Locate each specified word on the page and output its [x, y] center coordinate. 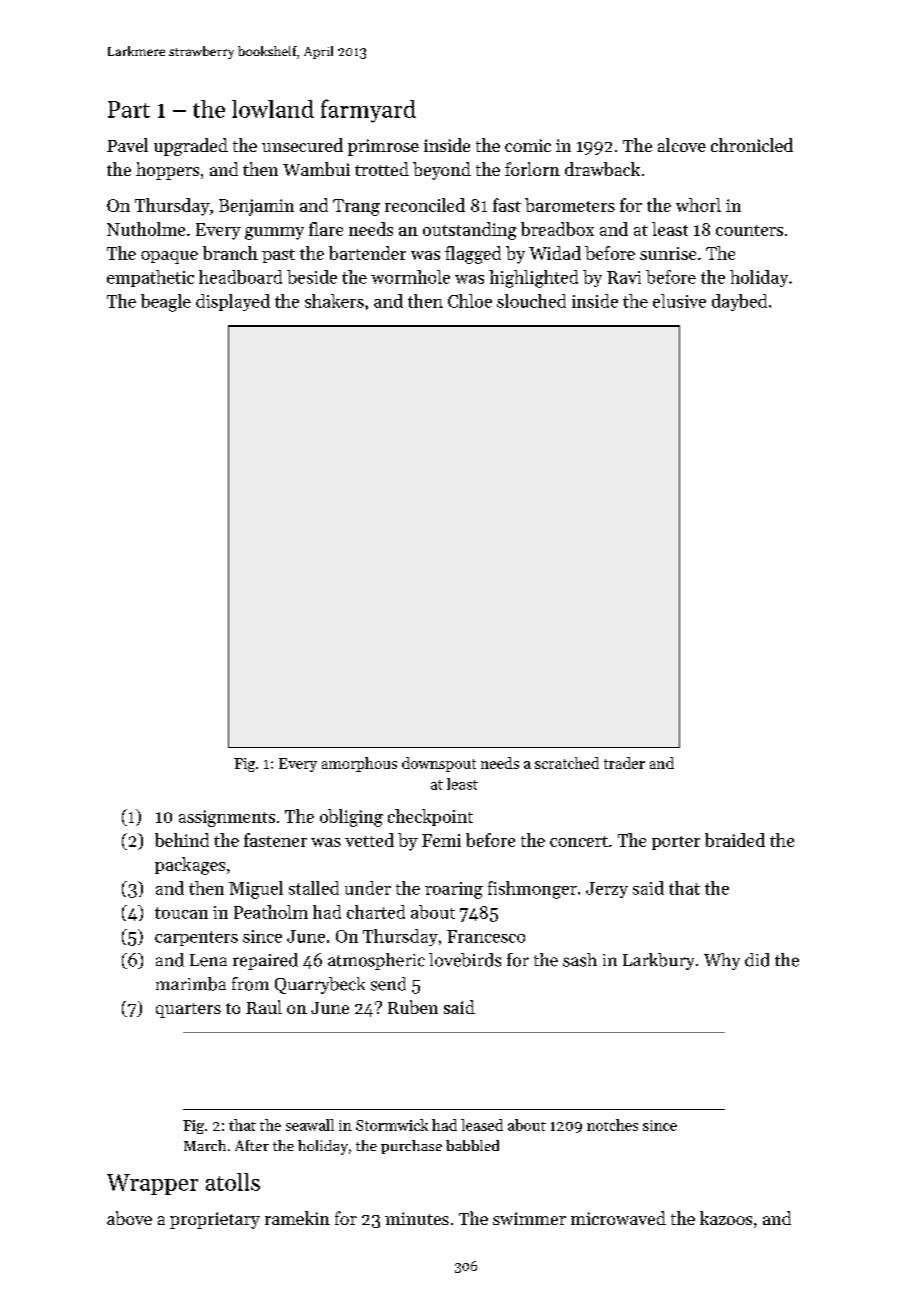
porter [676, 843]
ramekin [297, 1218]
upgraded [191, 147]
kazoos [726, 1218]
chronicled [752, 145]
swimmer [529, 1218]
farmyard [368, 111]
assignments [227, 818]
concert [579, 841]
